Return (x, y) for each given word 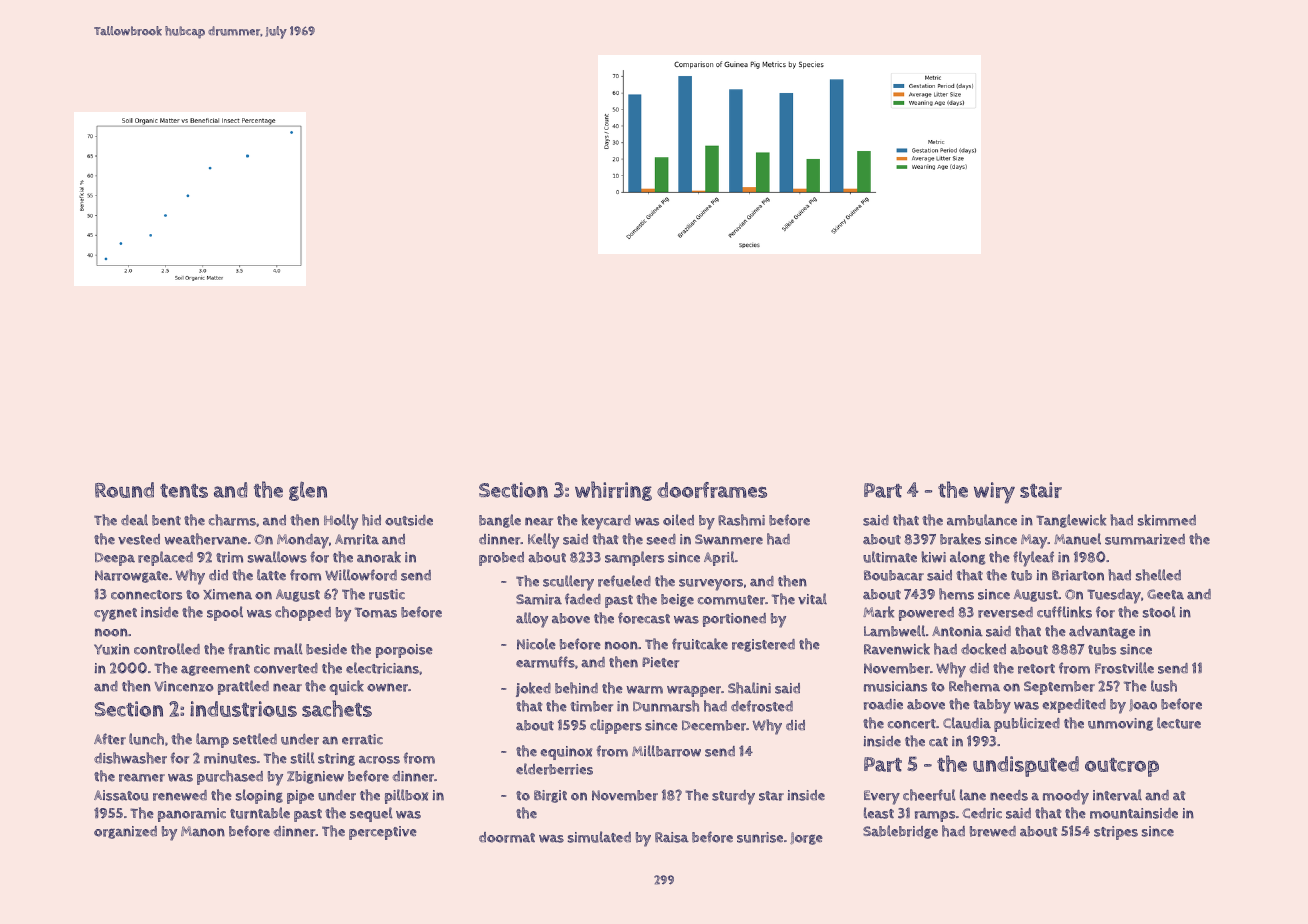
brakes (960, 539)
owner (387, 687)
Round (124, 490)
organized (125, 832)
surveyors (711, 585)
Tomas (376, 612)
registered (763, 645)
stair (1041, 490)
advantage (1102, 632)
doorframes (712, 490)
